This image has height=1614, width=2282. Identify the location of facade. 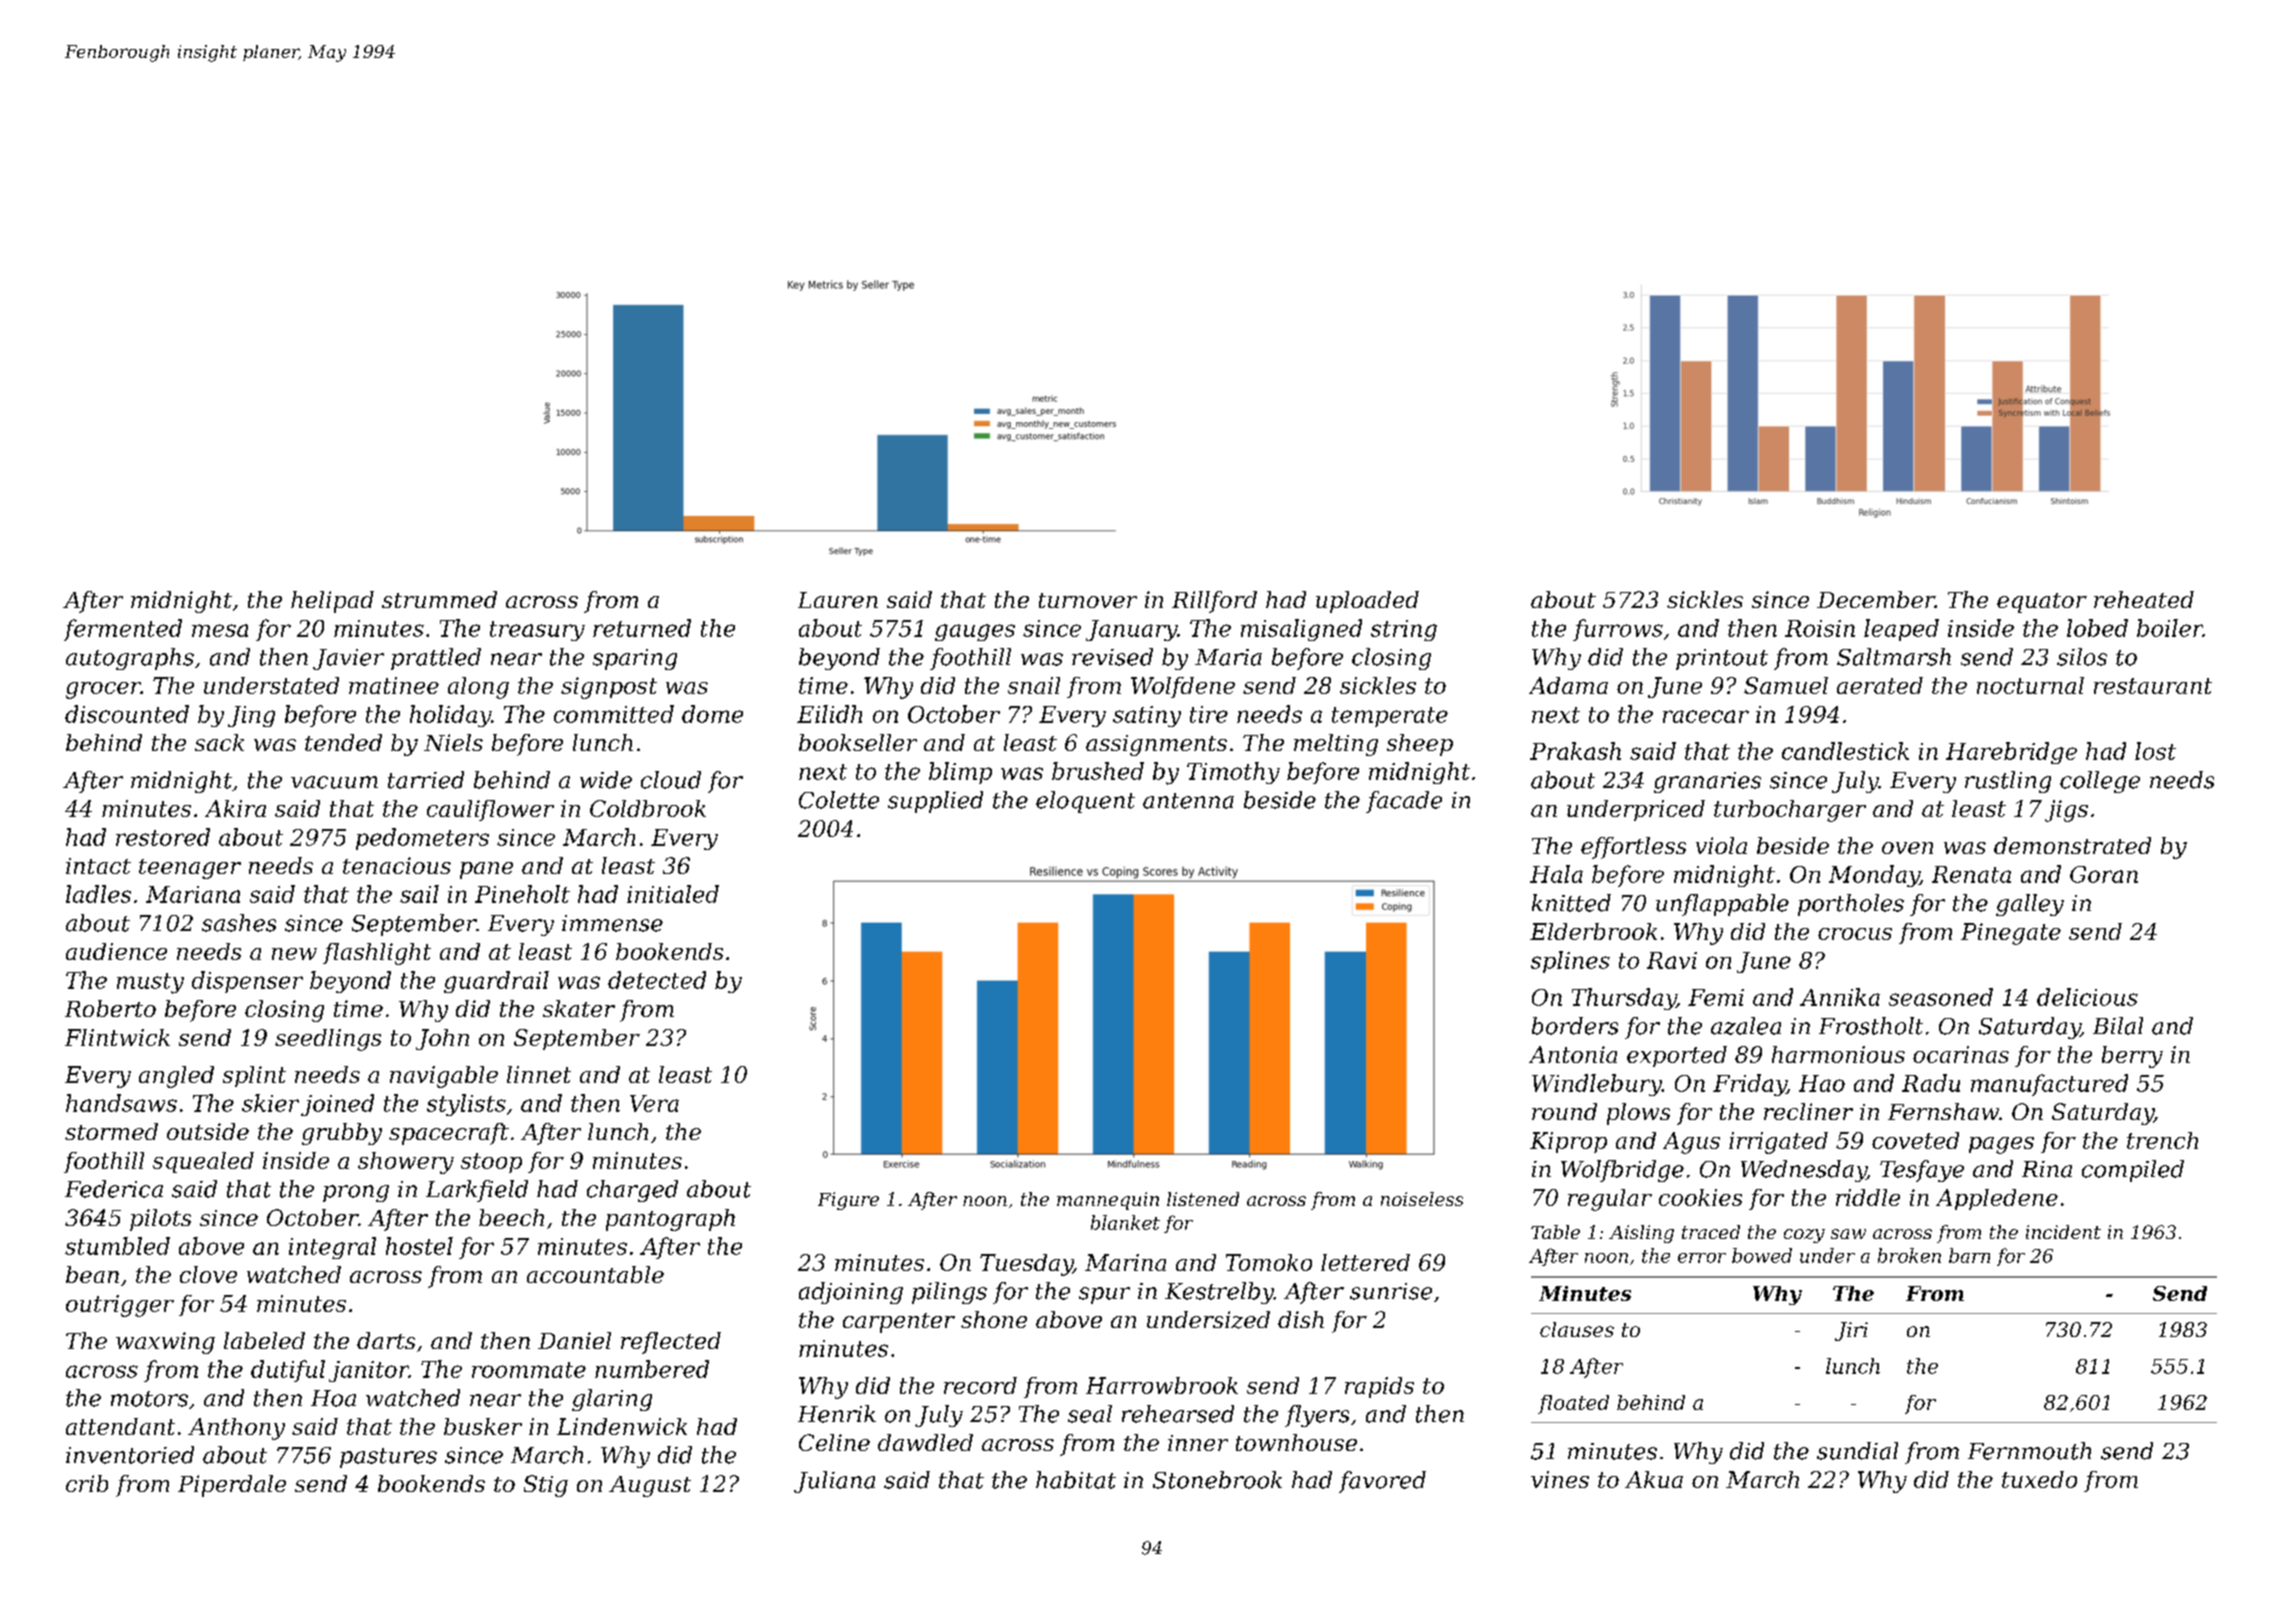
(1404, 802).
